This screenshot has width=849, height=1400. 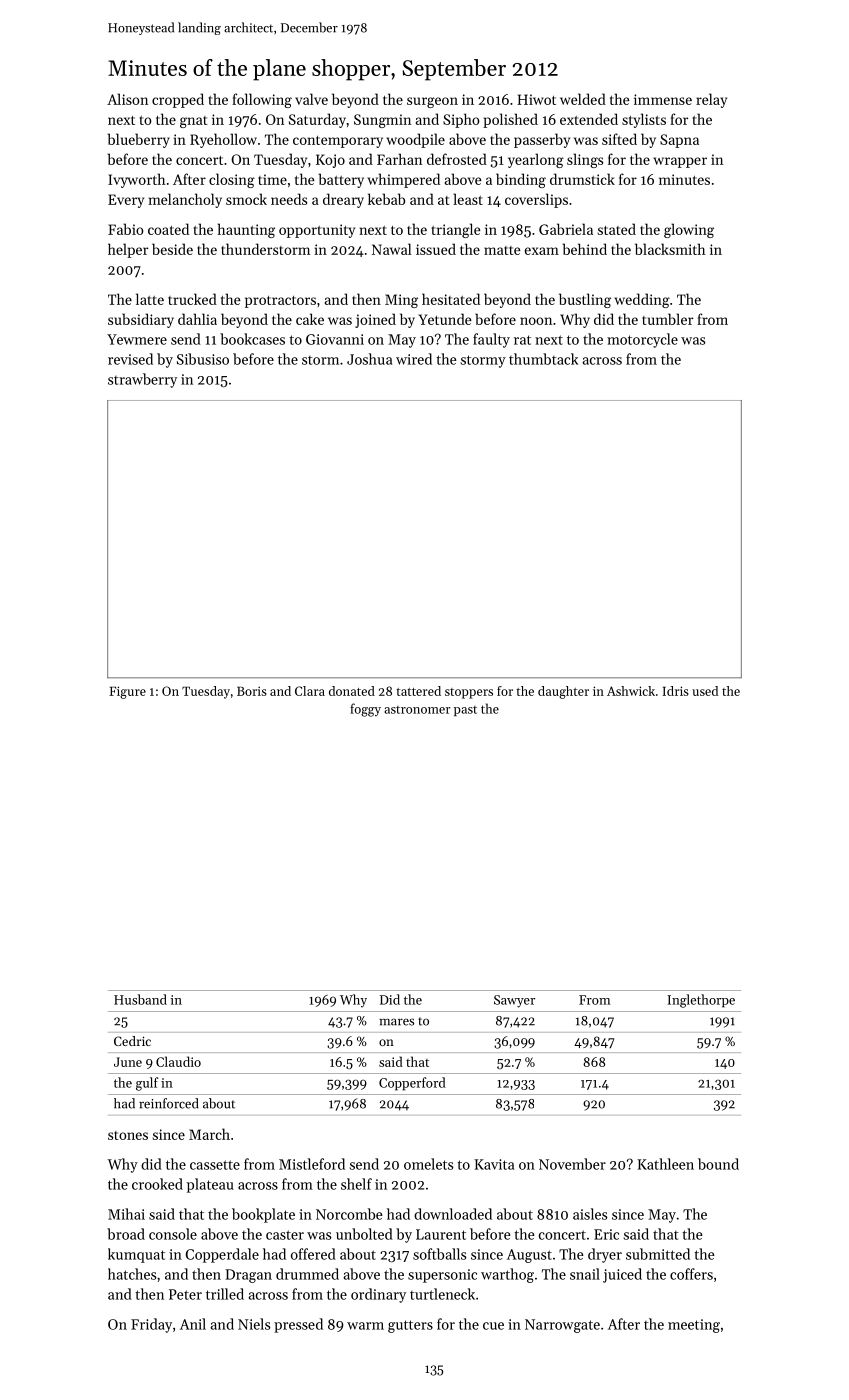 I want to click on used, so click(x=705, y=691).
